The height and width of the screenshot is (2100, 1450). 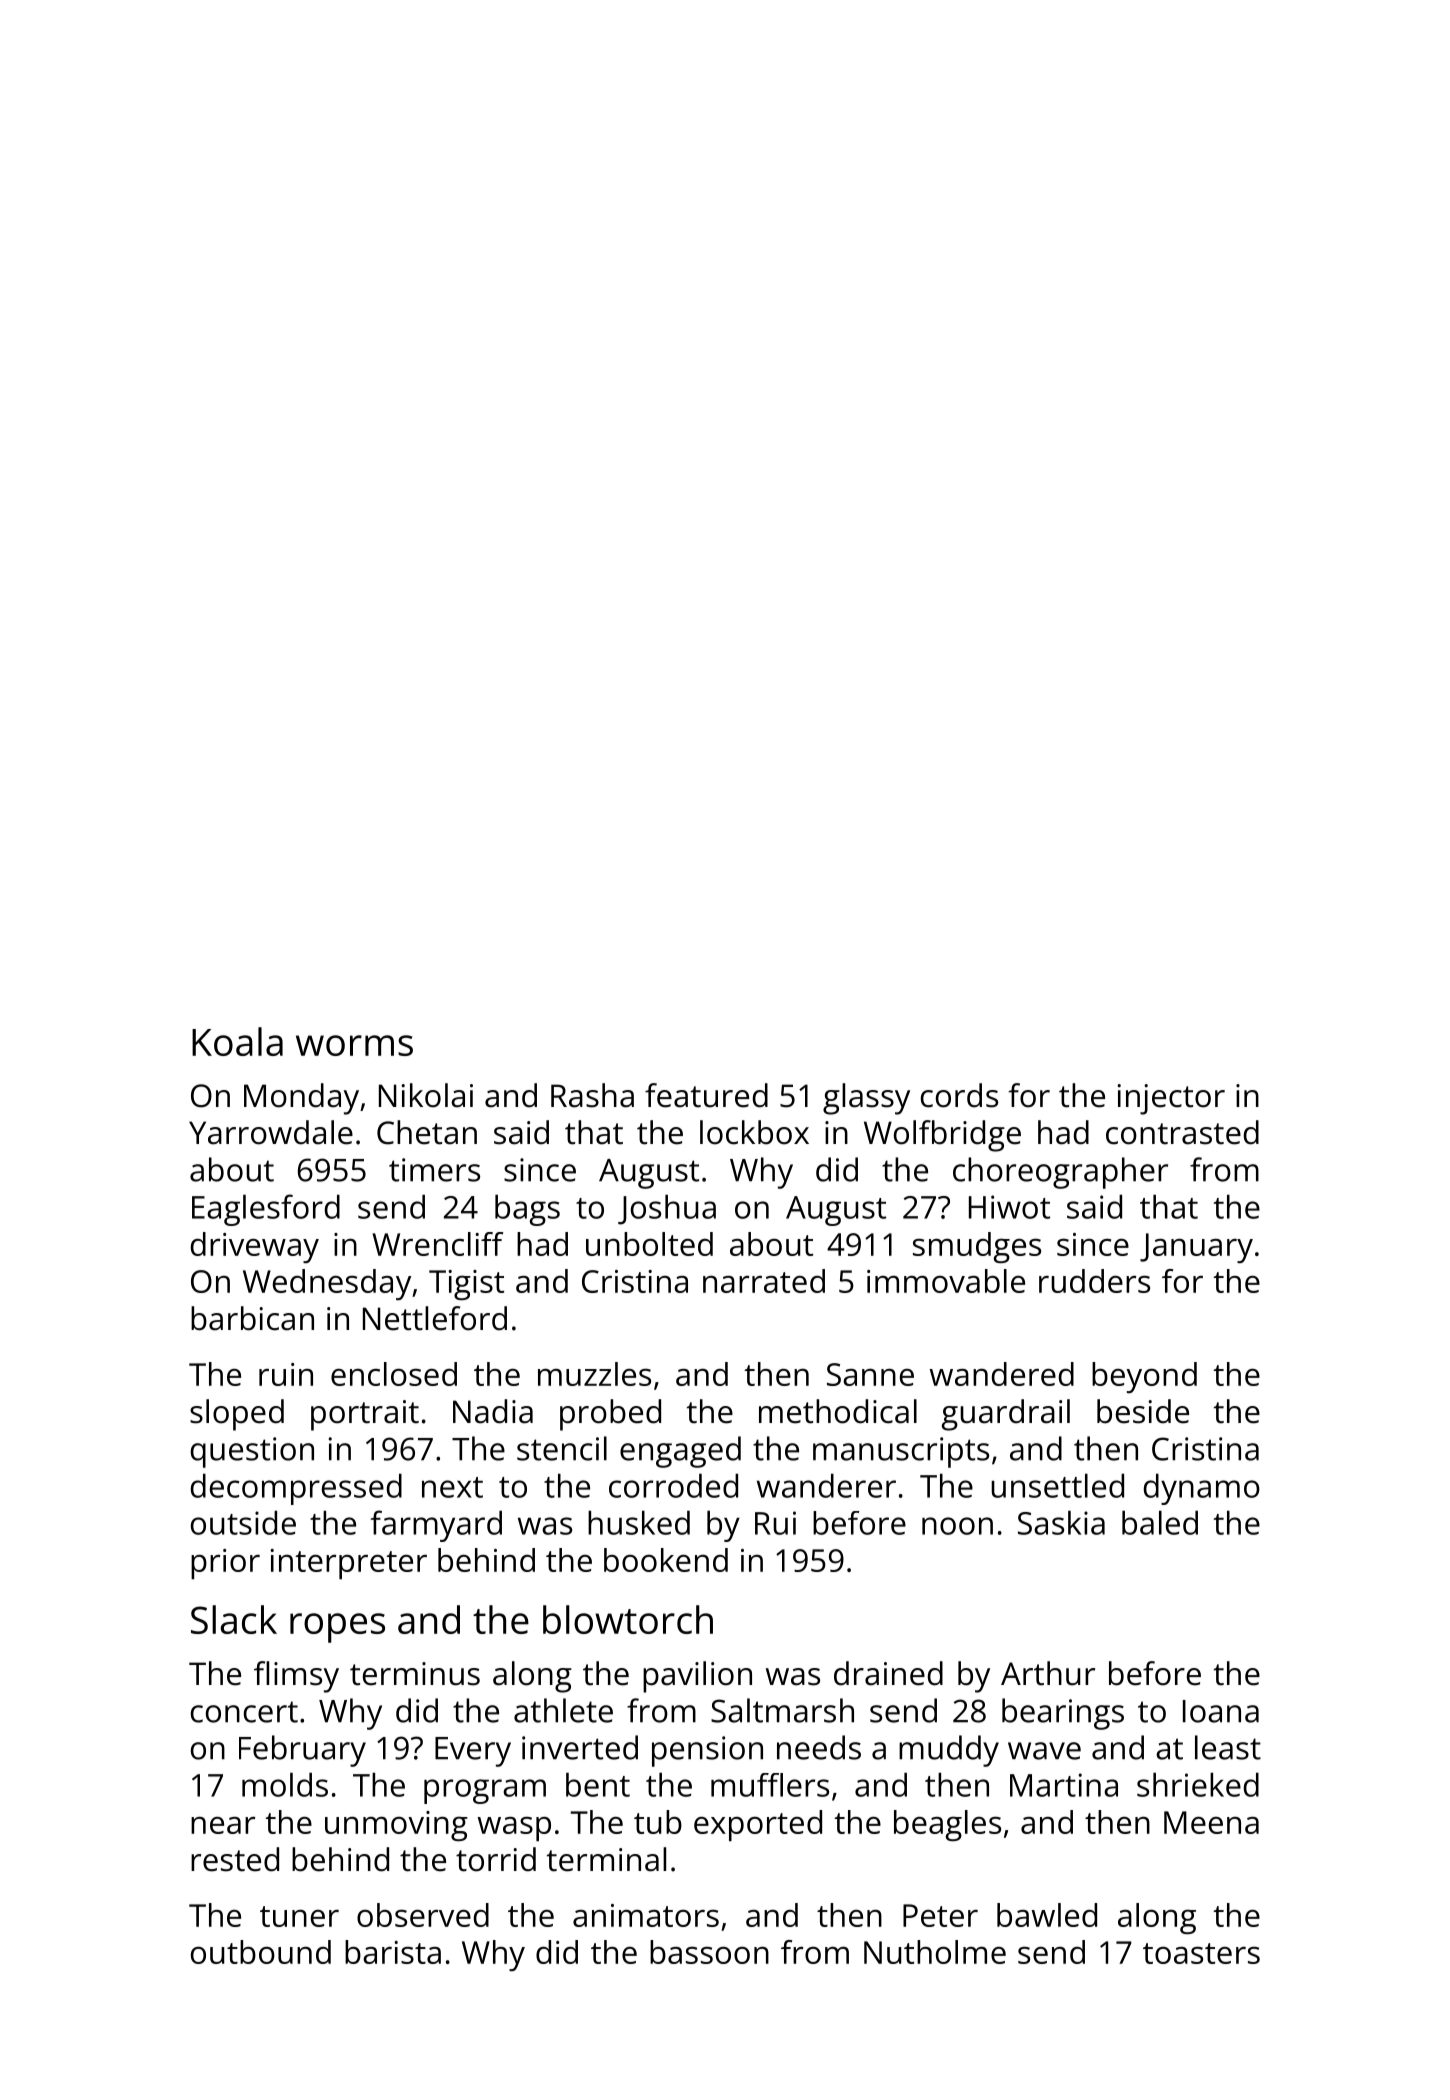 What do you see at coordinates (942, 1136) in the screenshot?
I see `Wolfbridge` at bounding box center [942, 1136].
